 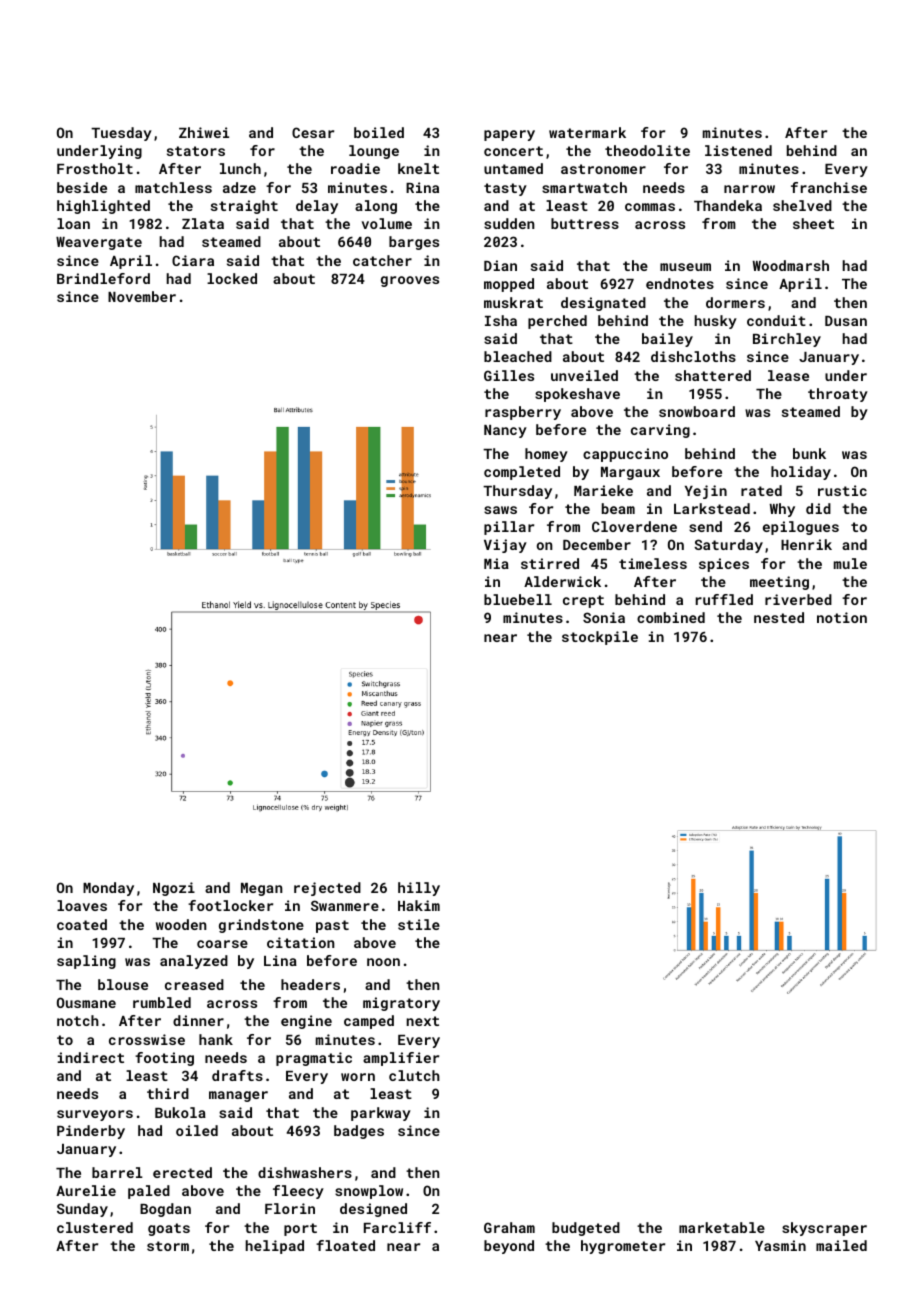 What do you see at coordinates (86, 1002) in the page?
I see `Ousmane` at bounding box center [86, 1002].
